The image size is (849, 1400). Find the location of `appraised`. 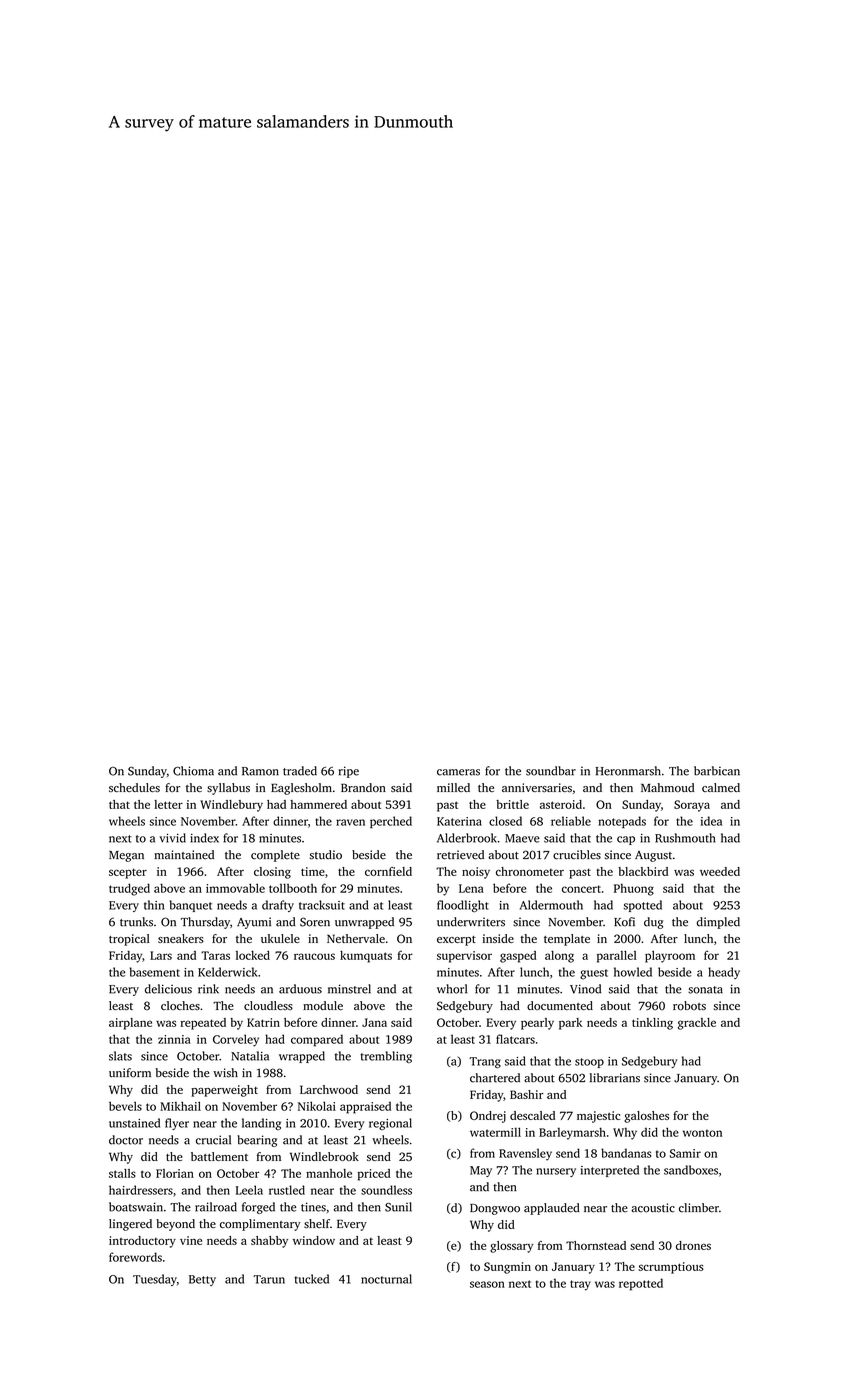

appraised is located at coordinates (365, 1108).
